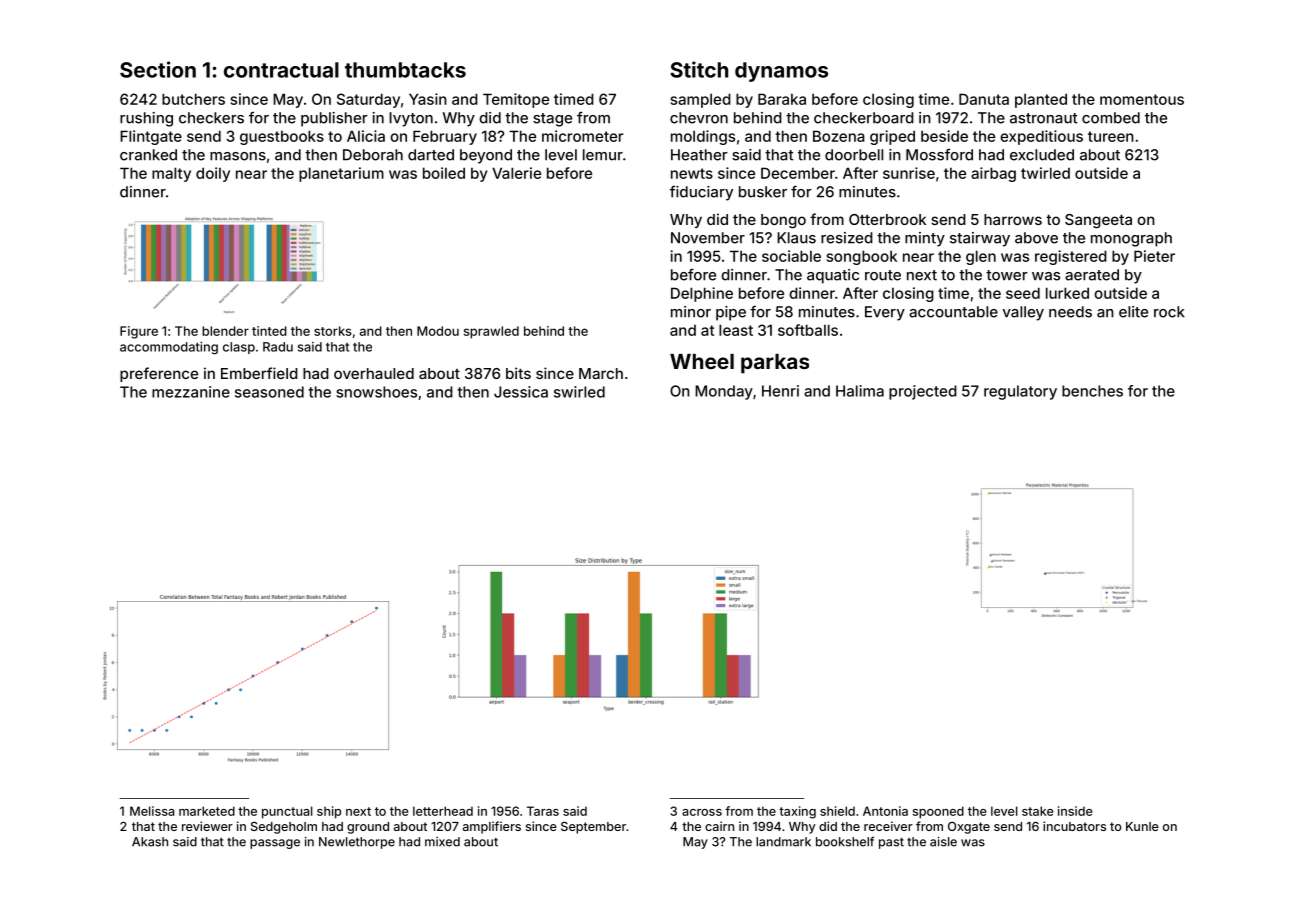 The width and height of the image is (1308, 924). Describe the element at coordinates (783, 842) in the image. I see `landmark` at that location.
